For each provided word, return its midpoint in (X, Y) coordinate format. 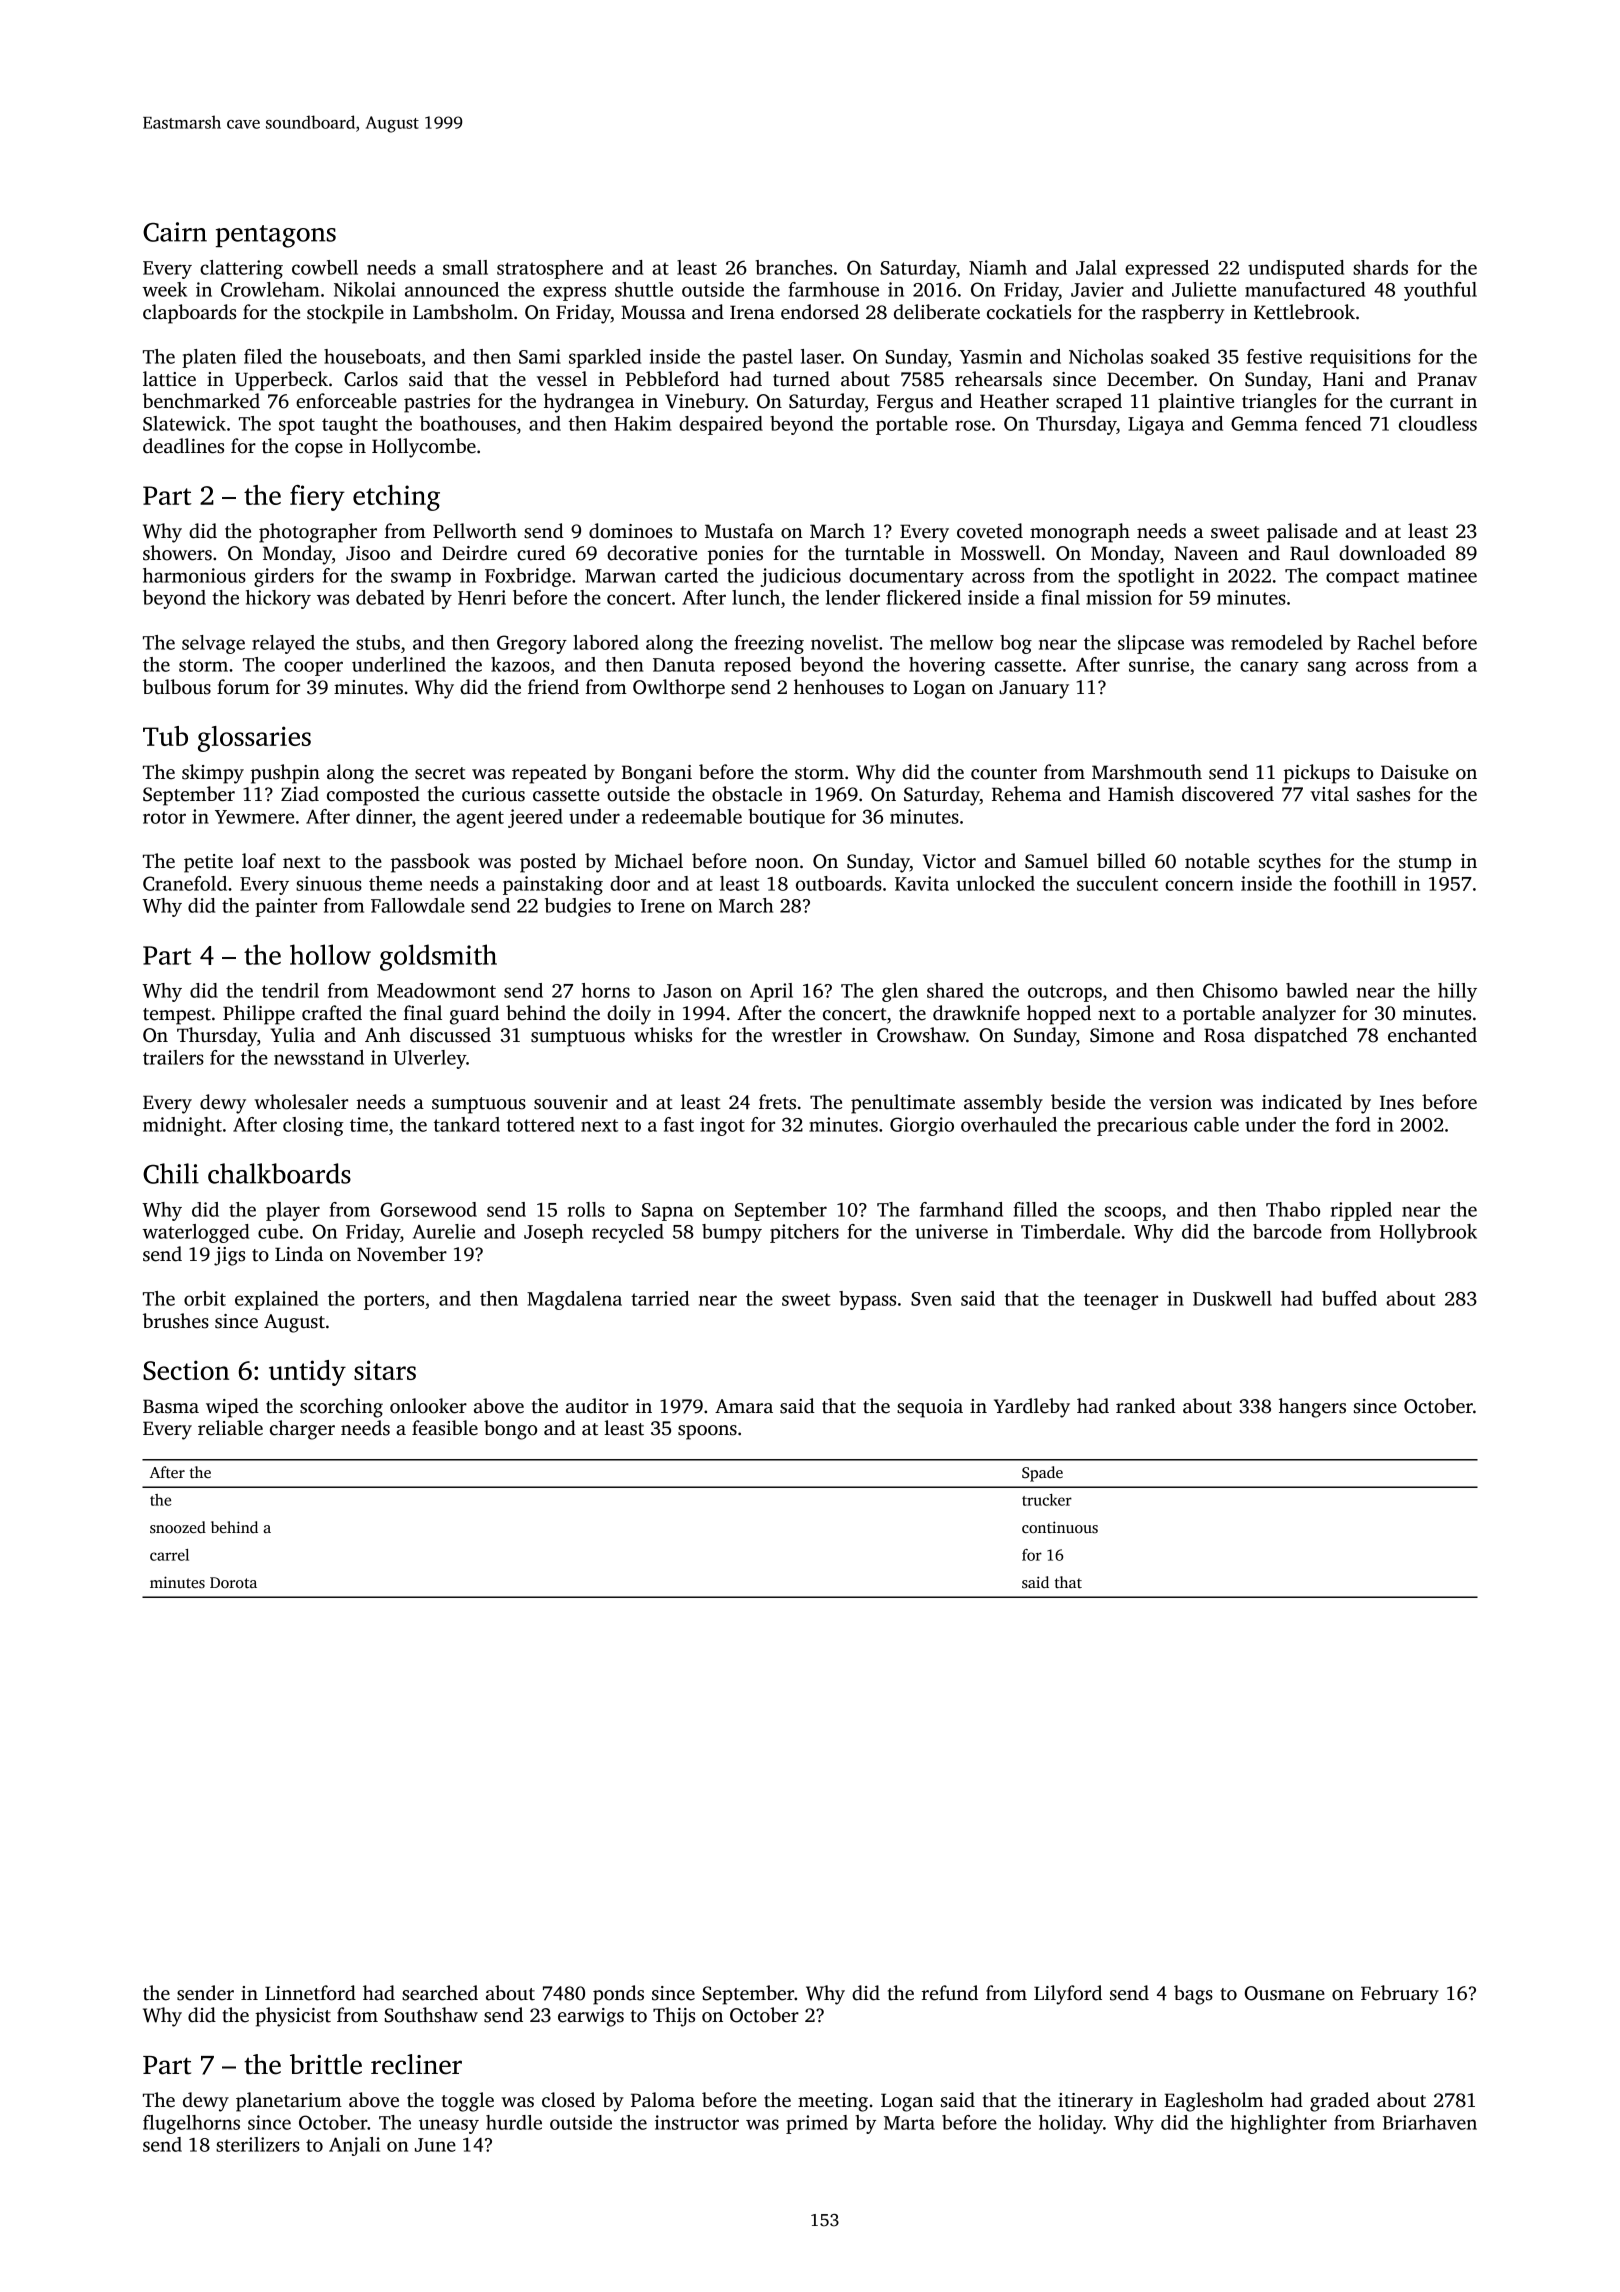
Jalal (1096, 267)
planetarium (289, 2102)
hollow (330, 954)
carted (691, 575)
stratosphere (550, 269)
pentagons (276, 236)
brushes (176, 1321)
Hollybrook (1428, 1233)
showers (177, 553)
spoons (707, 1432)
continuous (1060, 1527)
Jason (687, 991)
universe (951, 1231)
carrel (169, 1555)
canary (1269, 668)
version (1180, 1102)
